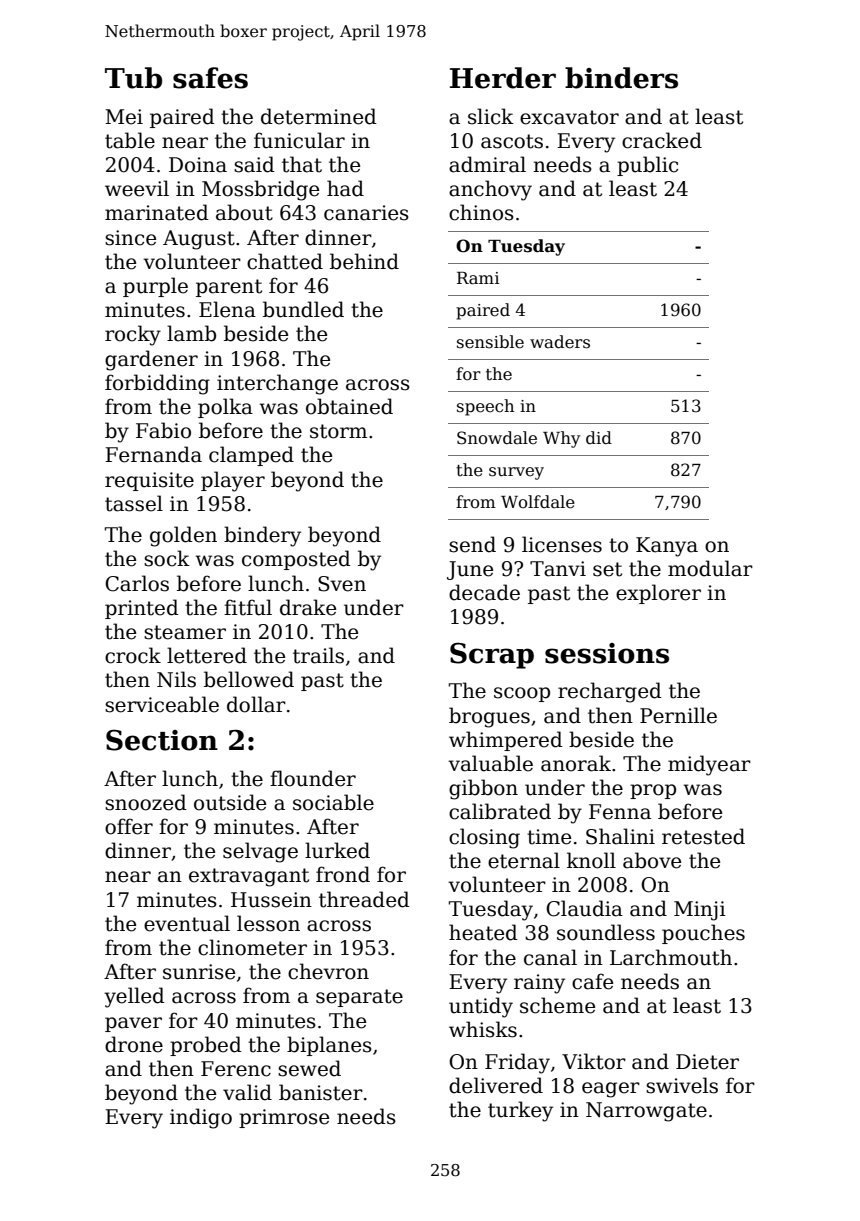  Describe the element at coordinates (191, 333) in the image. I see `lamb` at that location.
